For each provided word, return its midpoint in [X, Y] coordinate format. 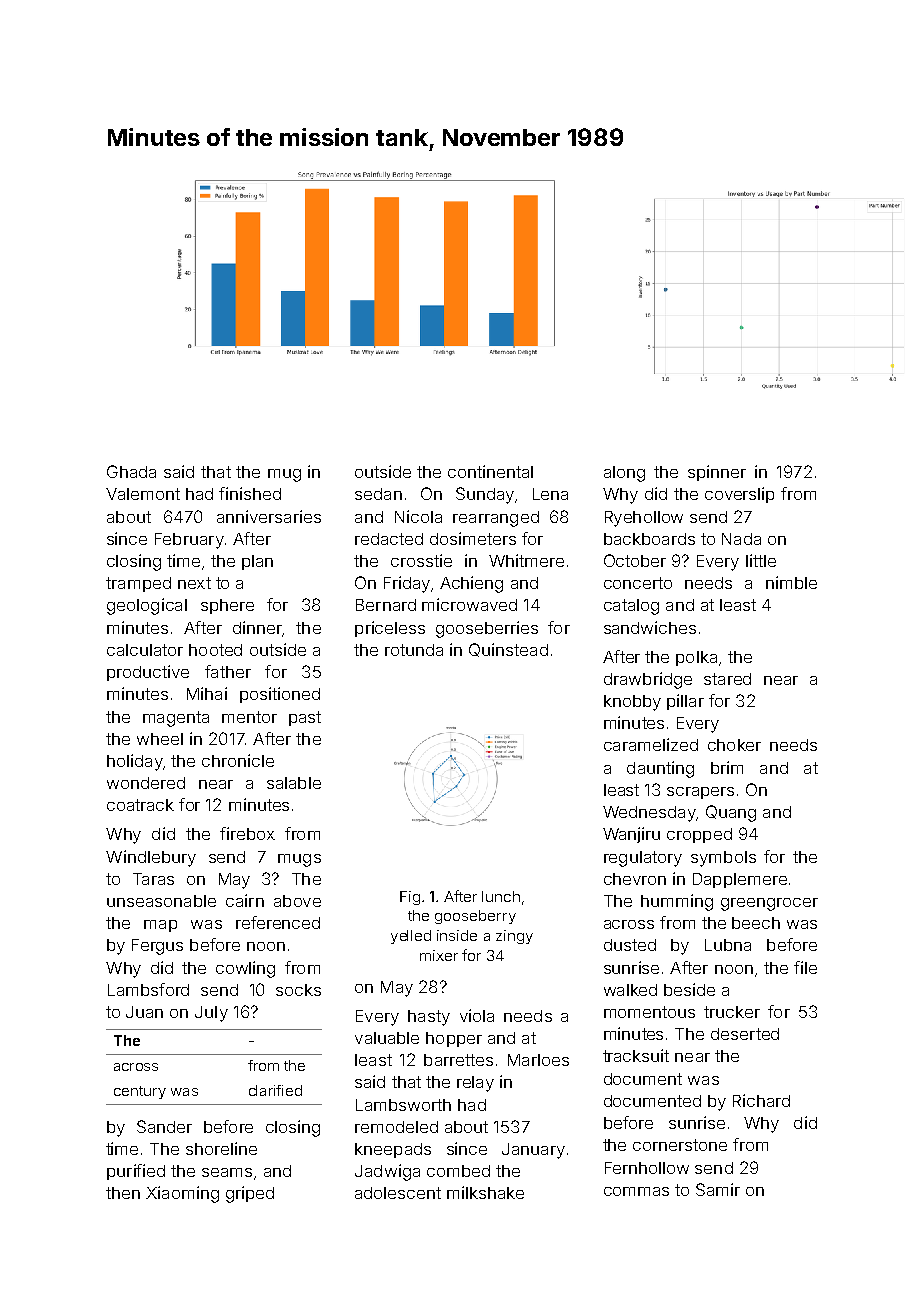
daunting [660, 769]
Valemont [143, 494]
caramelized [651, 744]
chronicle [238, 760]
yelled [411, 937]
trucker [732, 1012]
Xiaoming [182, 1194]
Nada [741, 539]
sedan [378, 494]
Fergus [157, 947]
